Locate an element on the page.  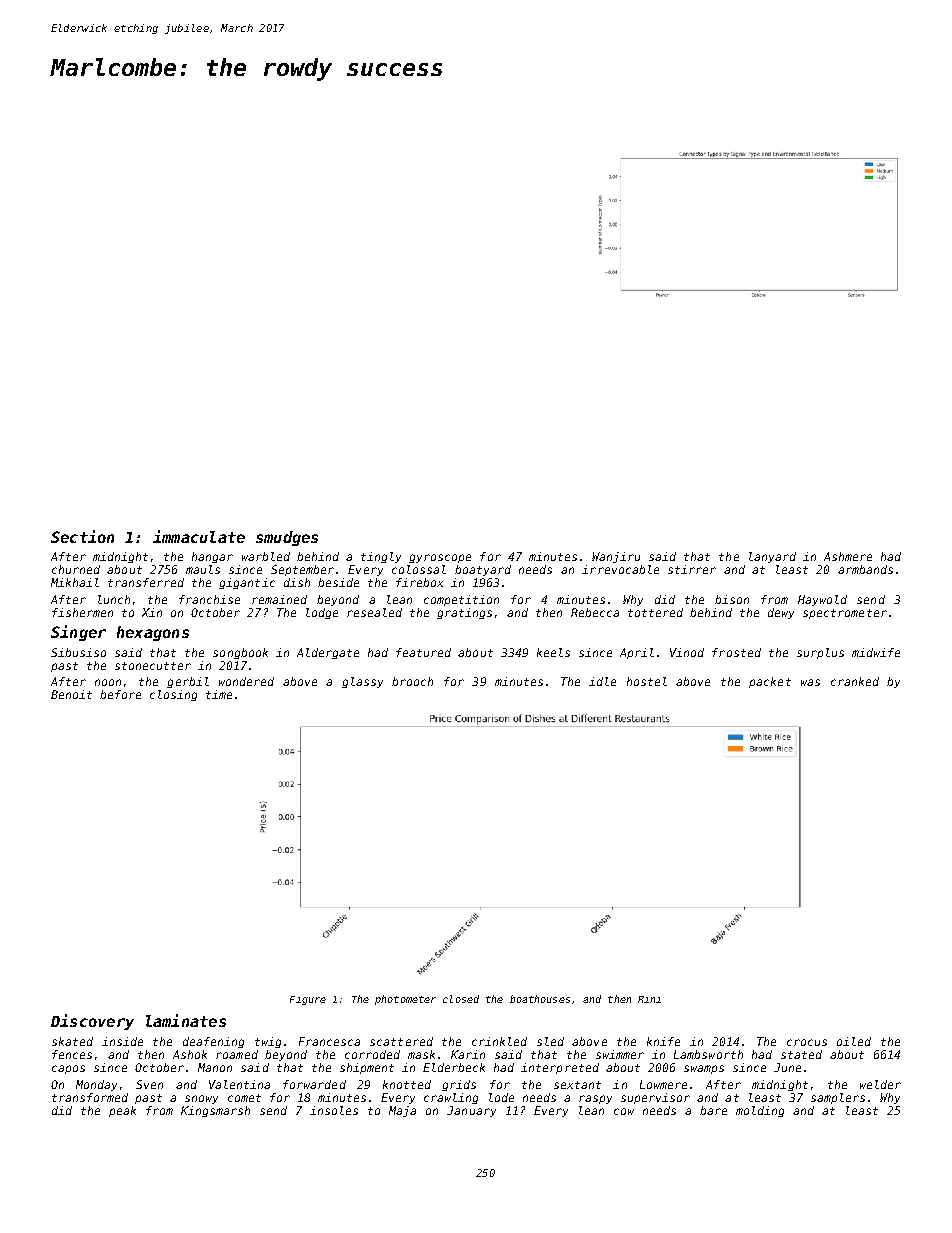
glassy is located at coordinates (362, 682).
